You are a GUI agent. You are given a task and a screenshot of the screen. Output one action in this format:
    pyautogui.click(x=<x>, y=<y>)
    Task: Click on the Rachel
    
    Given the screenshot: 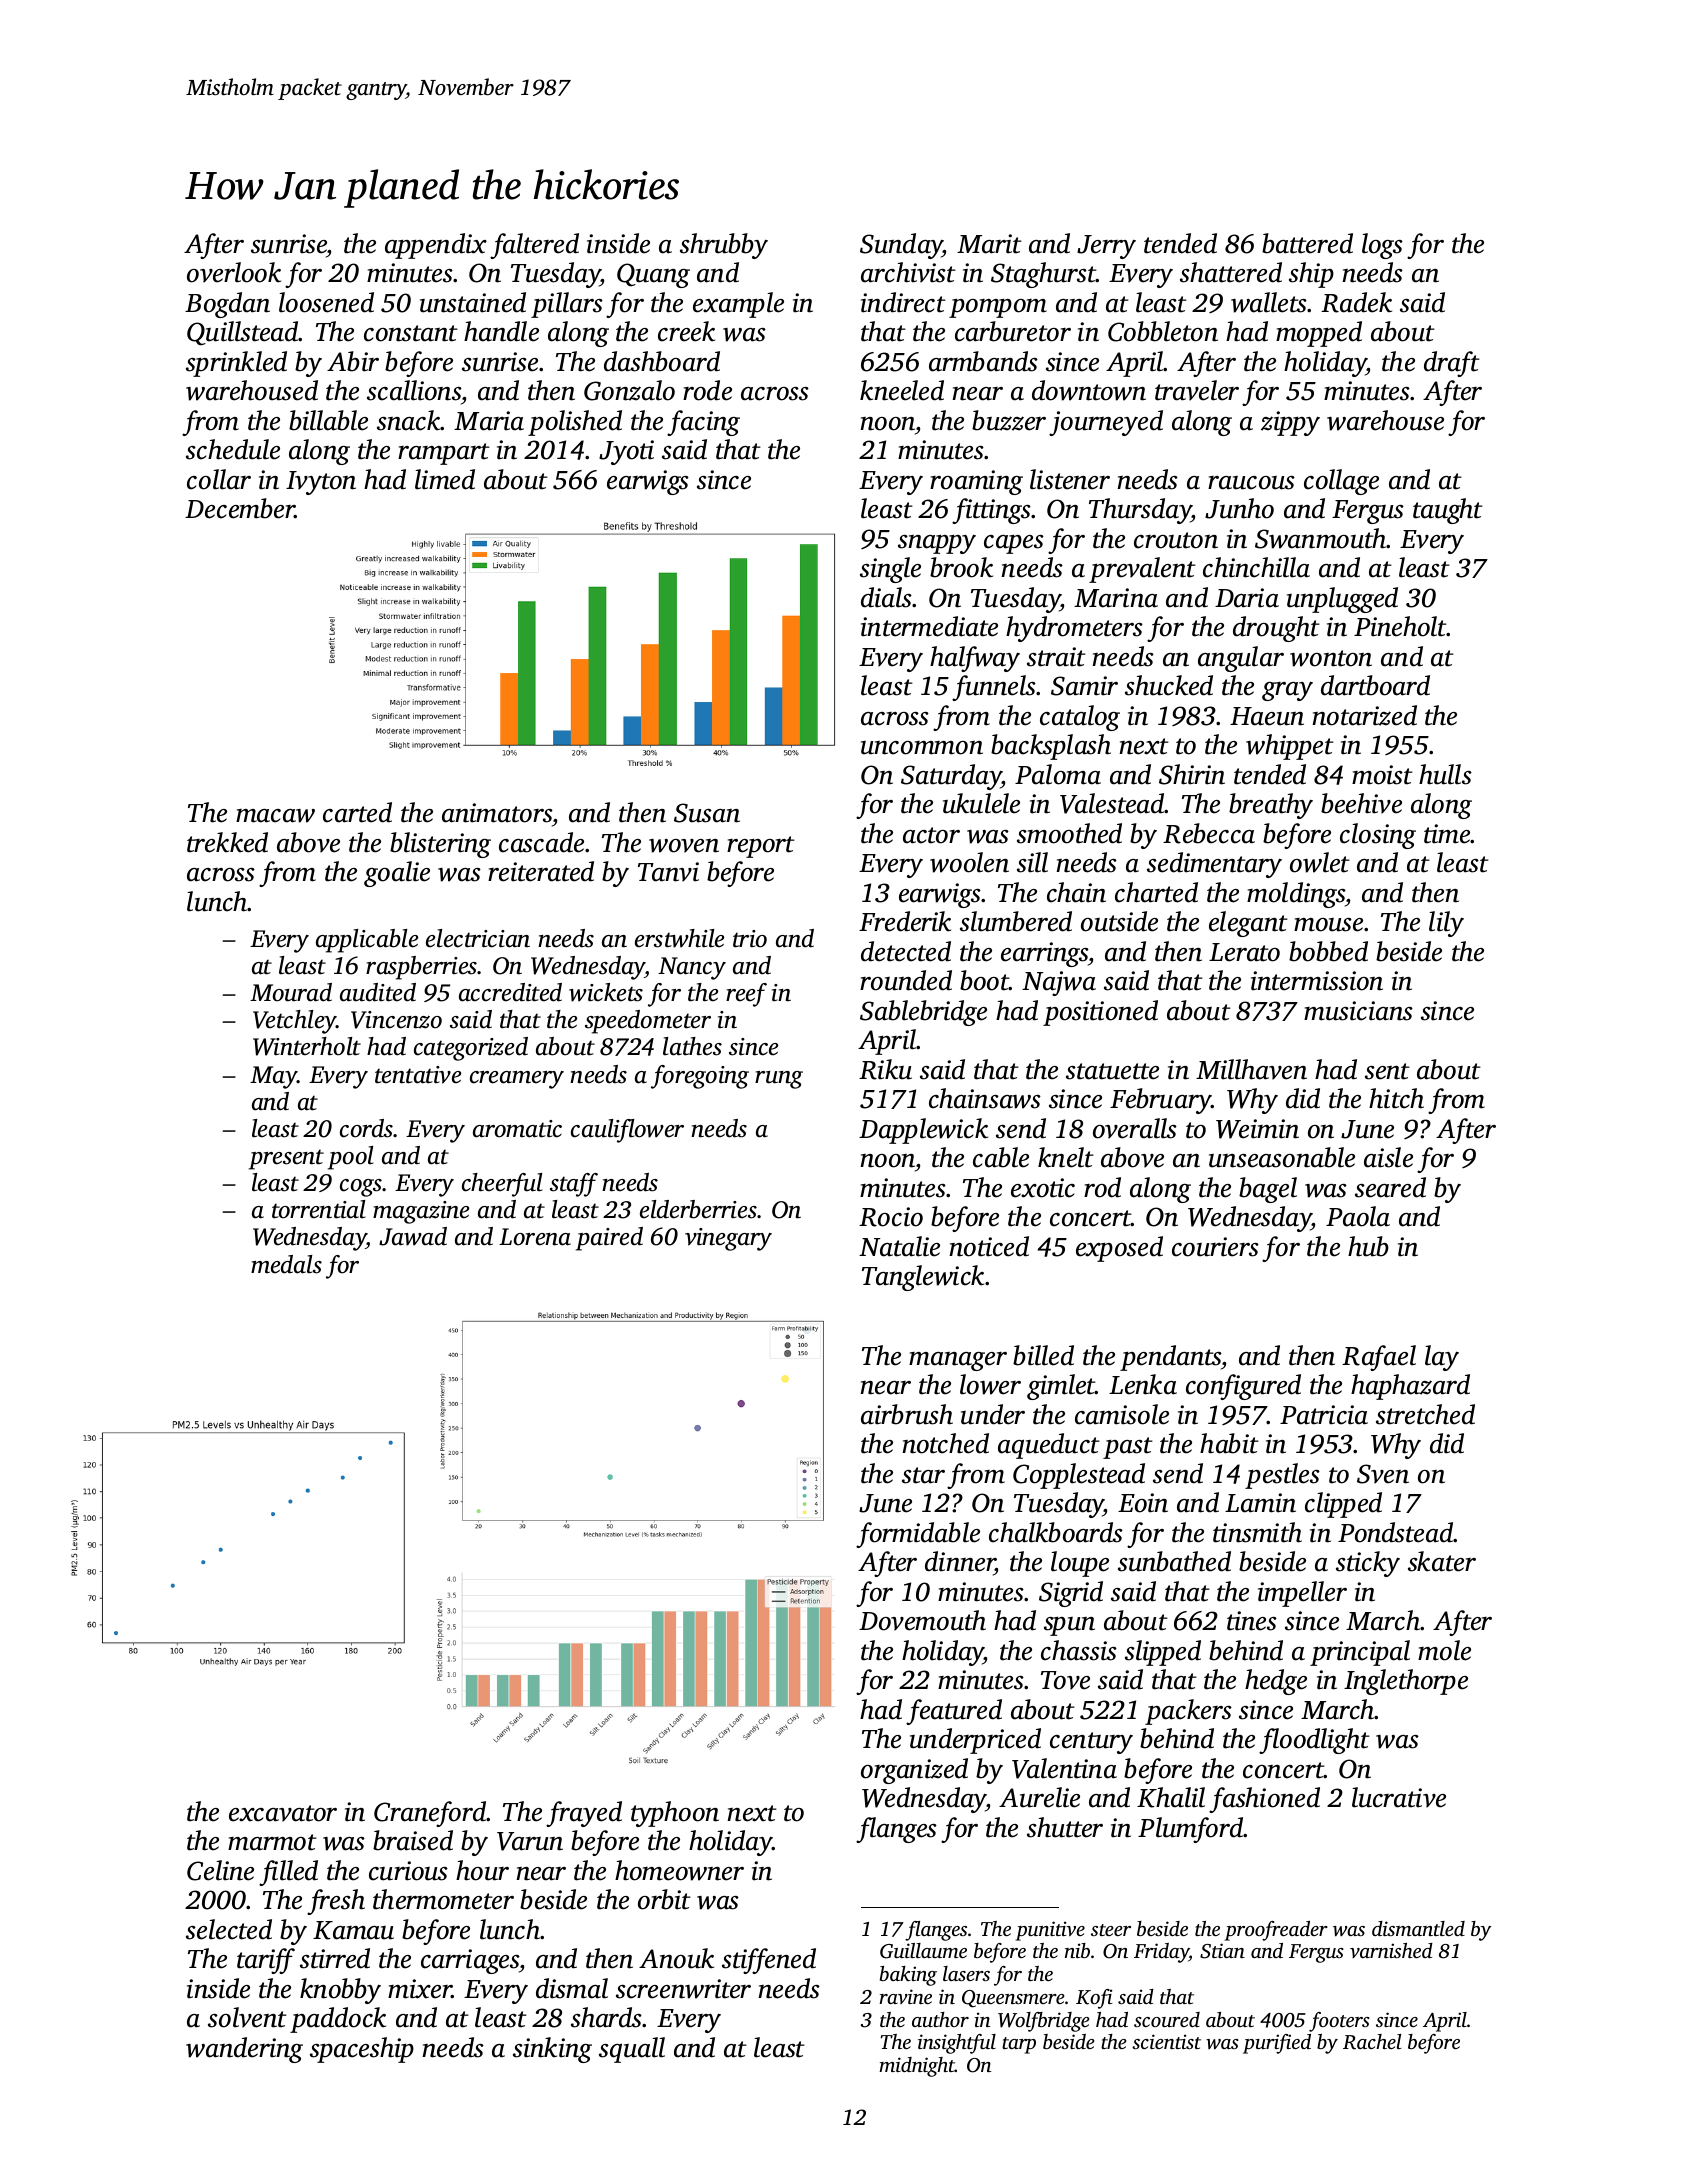 What is the action you would take?
    pyautogui.click(x=1372, y=2042)
